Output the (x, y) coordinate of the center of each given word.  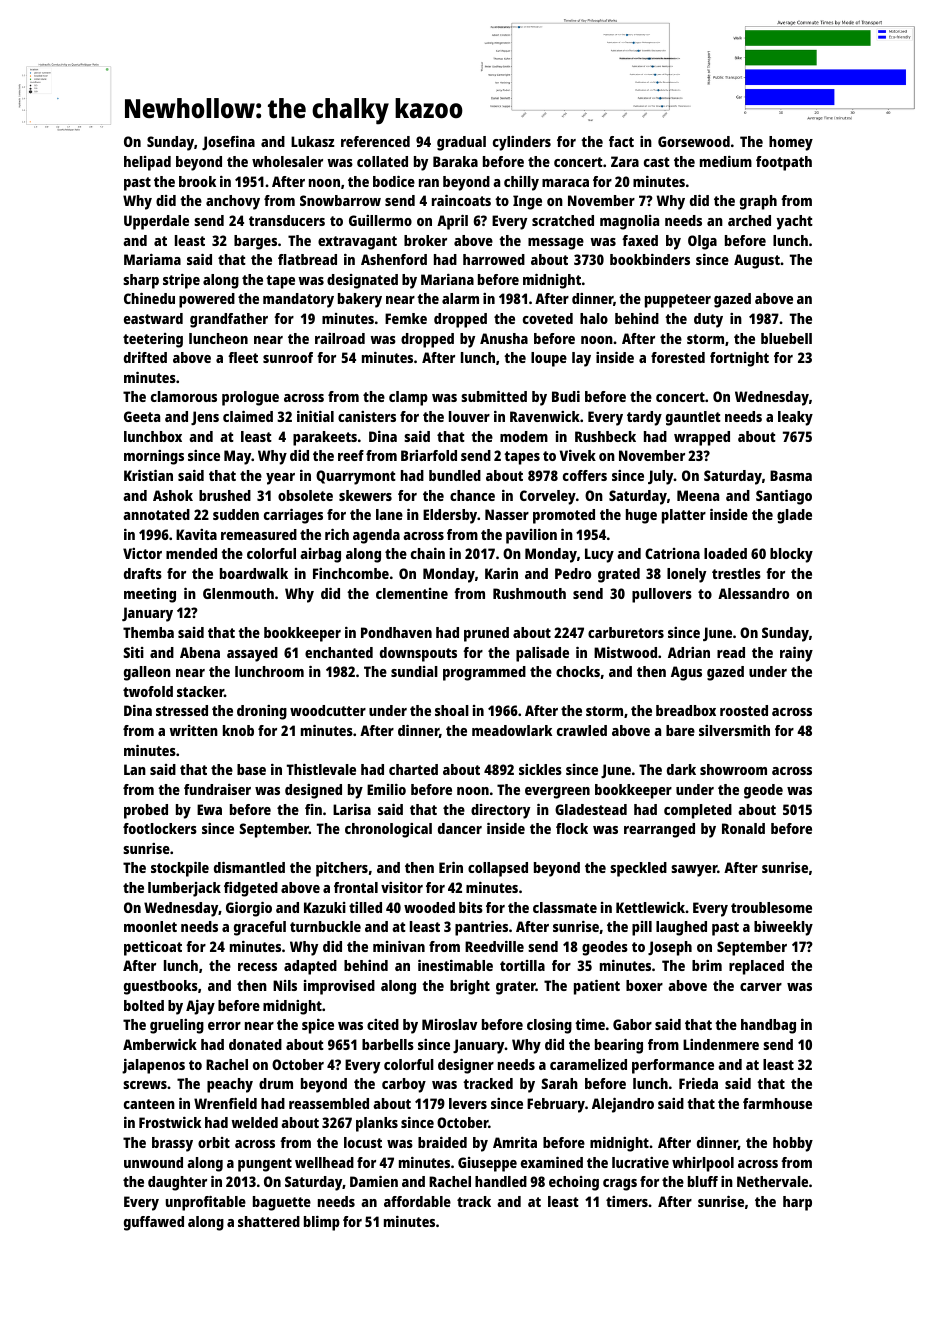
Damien (374, 1181)
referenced (375, 141)
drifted (145, 357)
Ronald (743, 828)
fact (621, 141)
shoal (452, 710)
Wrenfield (225, 1103)
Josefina (228, 143)
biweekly (783, 928)
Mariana (447, 279)
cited (383, 1024)
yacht (794, 222)
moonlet (150, 926)
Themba (148, 632)
